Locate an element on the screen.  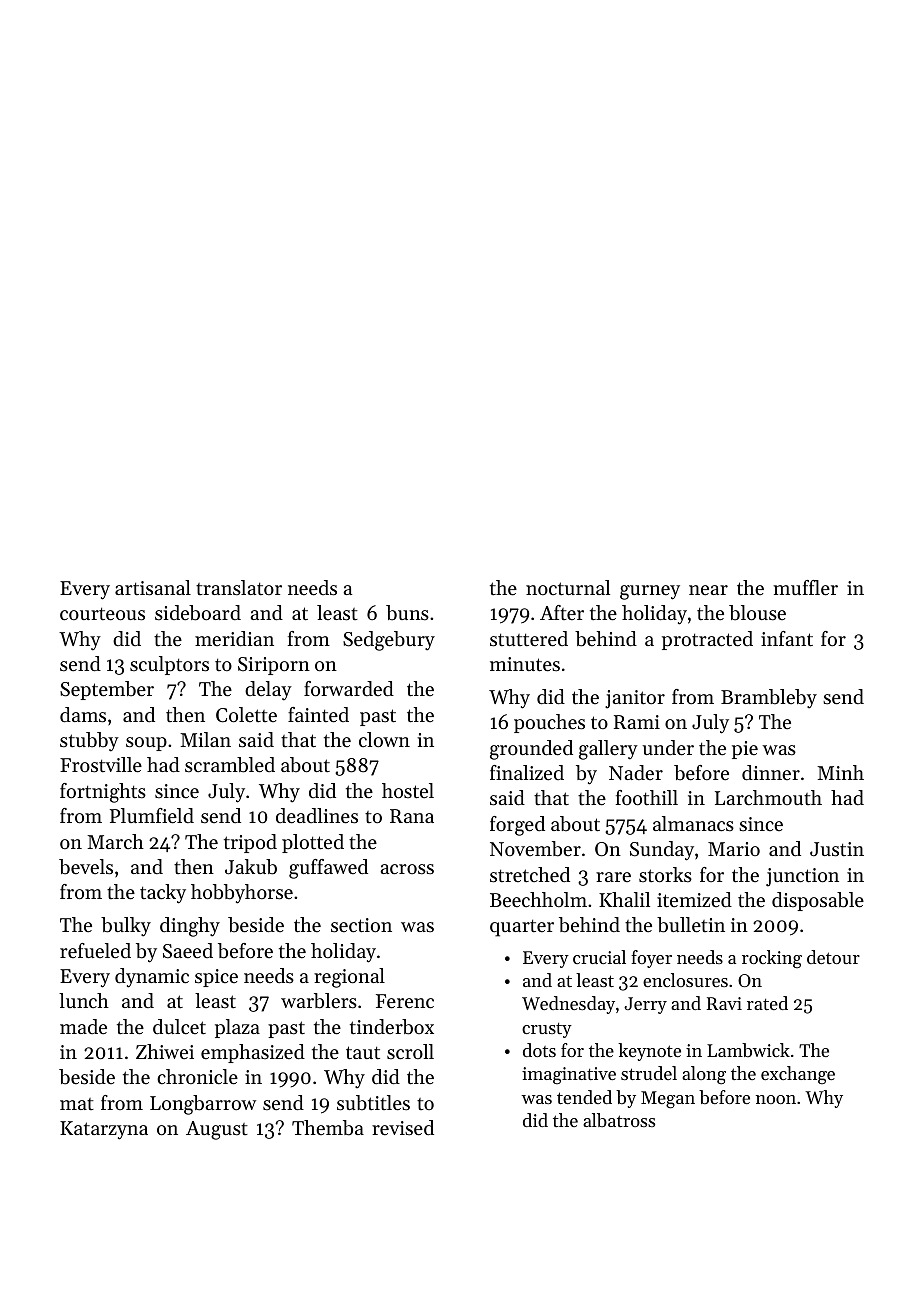
Khalil is located at coordinates (624, 899).
